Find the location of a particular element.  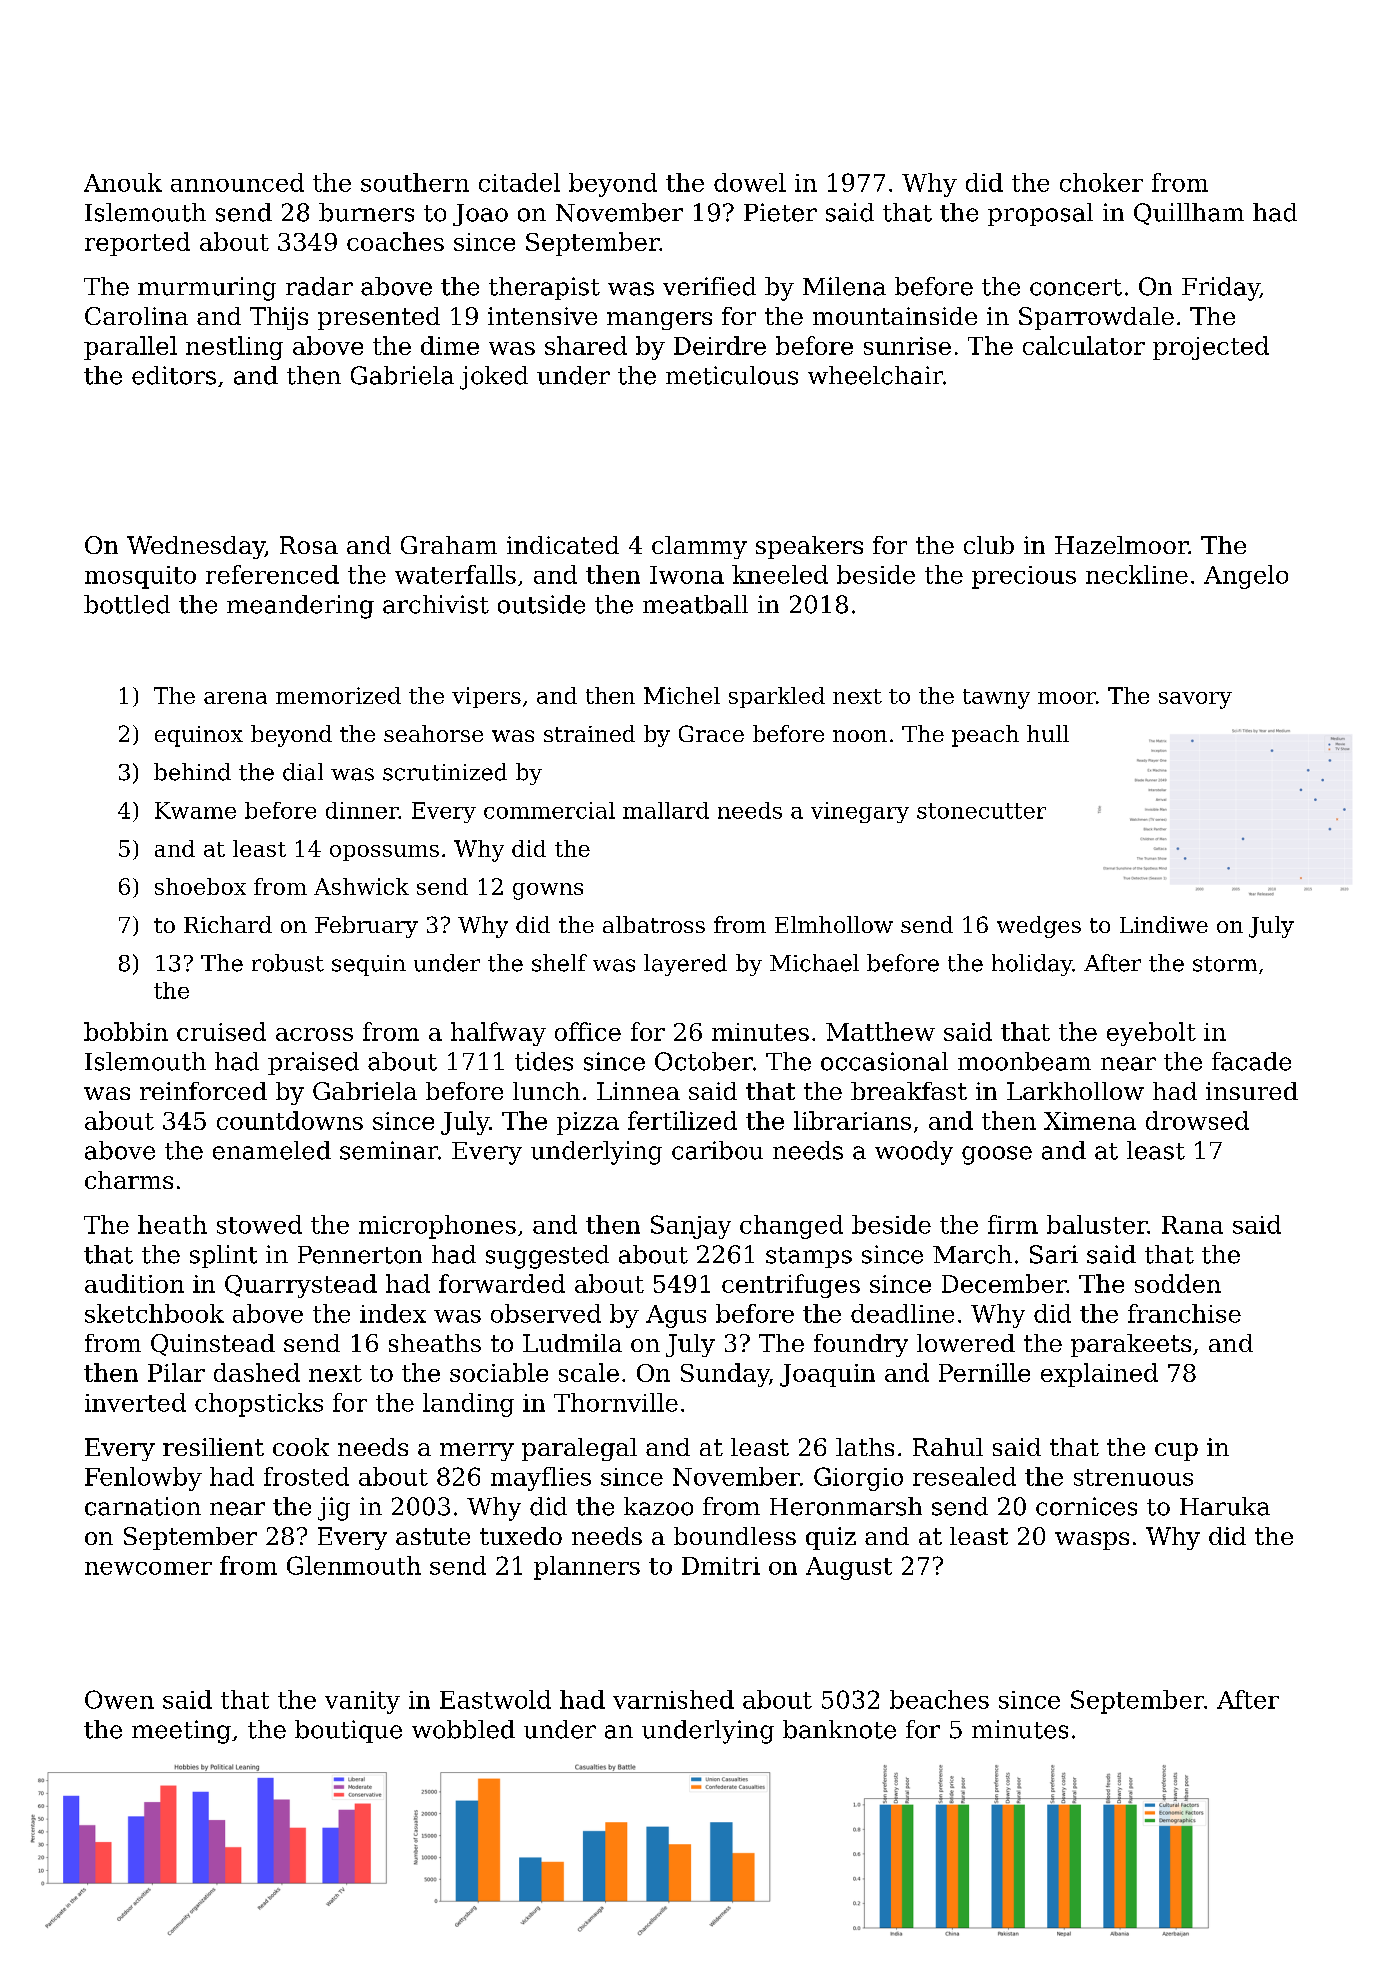

Owen is located at coordinates (119, 1699).
